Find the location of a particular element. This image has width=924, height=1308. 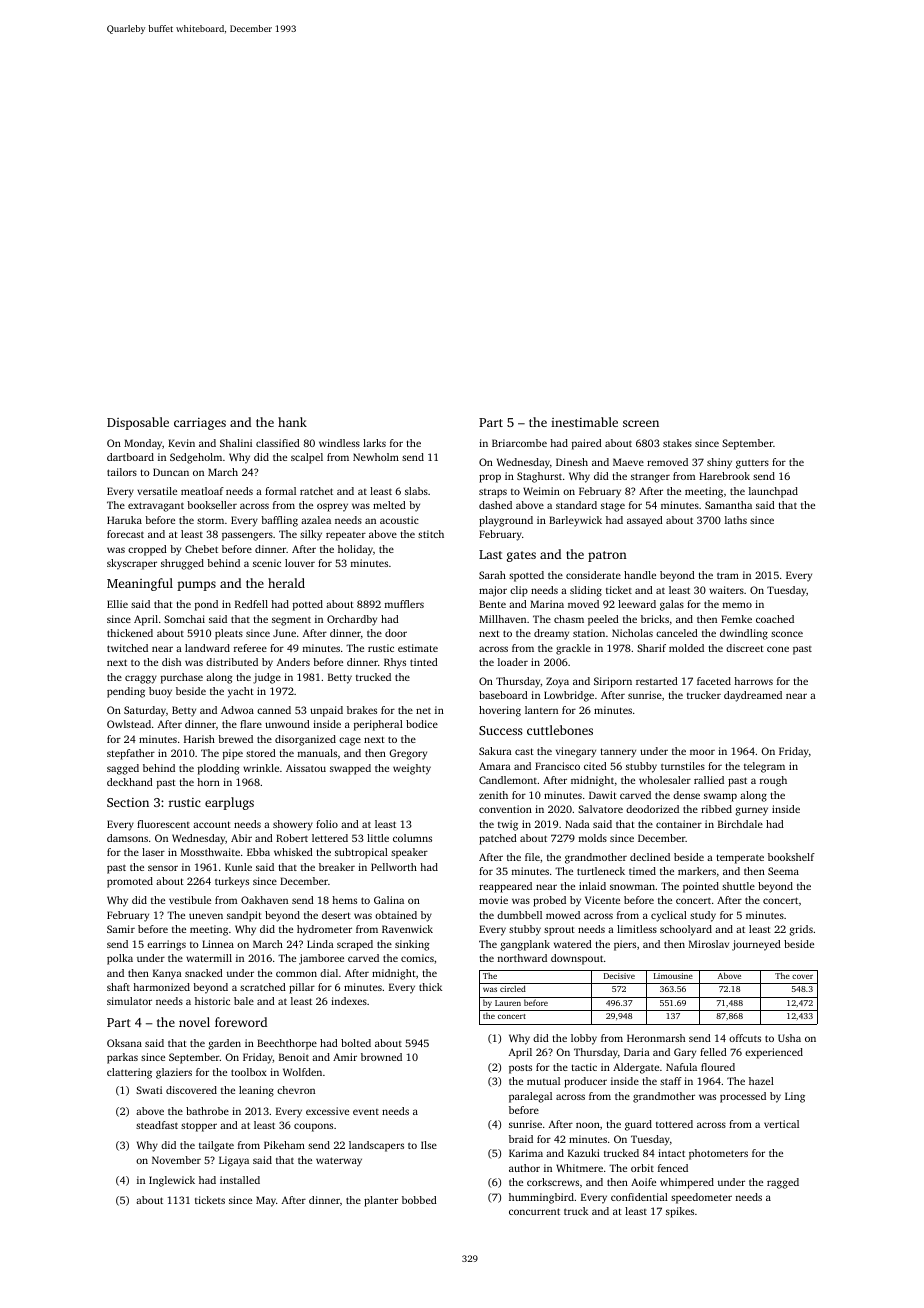

Oksana is located at coordinates (124, 1043).
